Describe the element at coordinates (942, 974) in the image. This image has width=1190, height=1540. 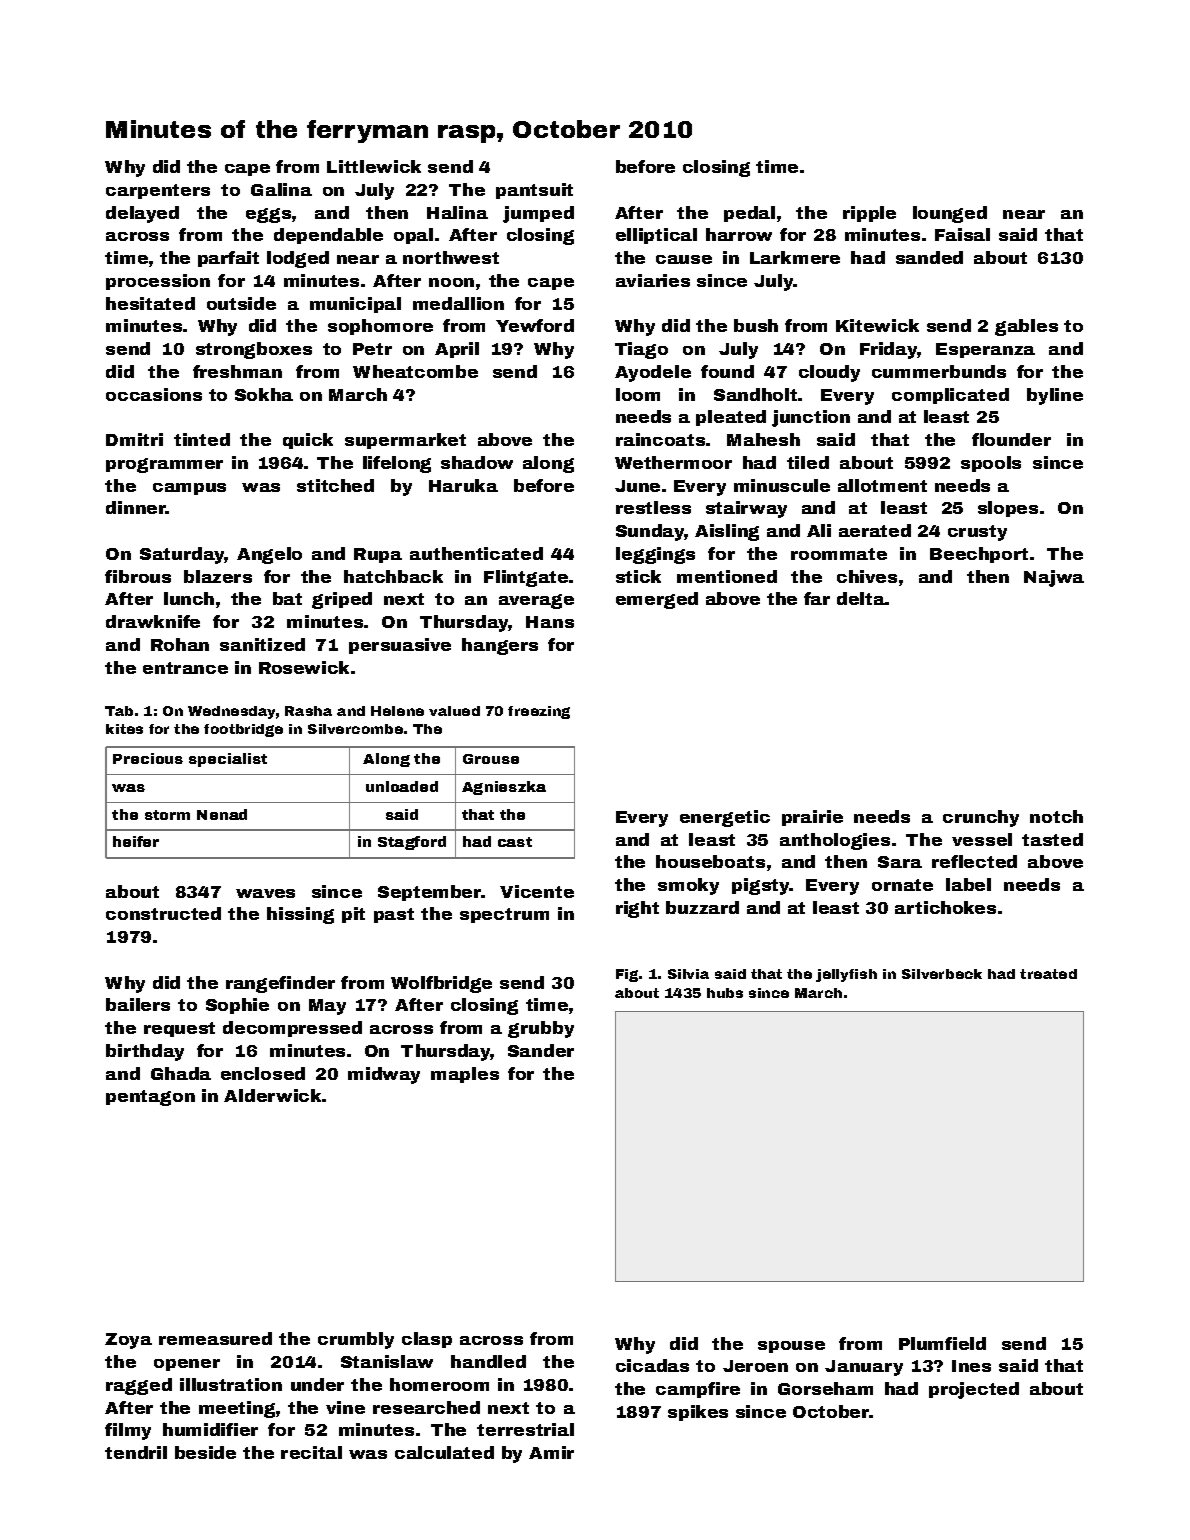
I see `Silverbeck` at that location.
